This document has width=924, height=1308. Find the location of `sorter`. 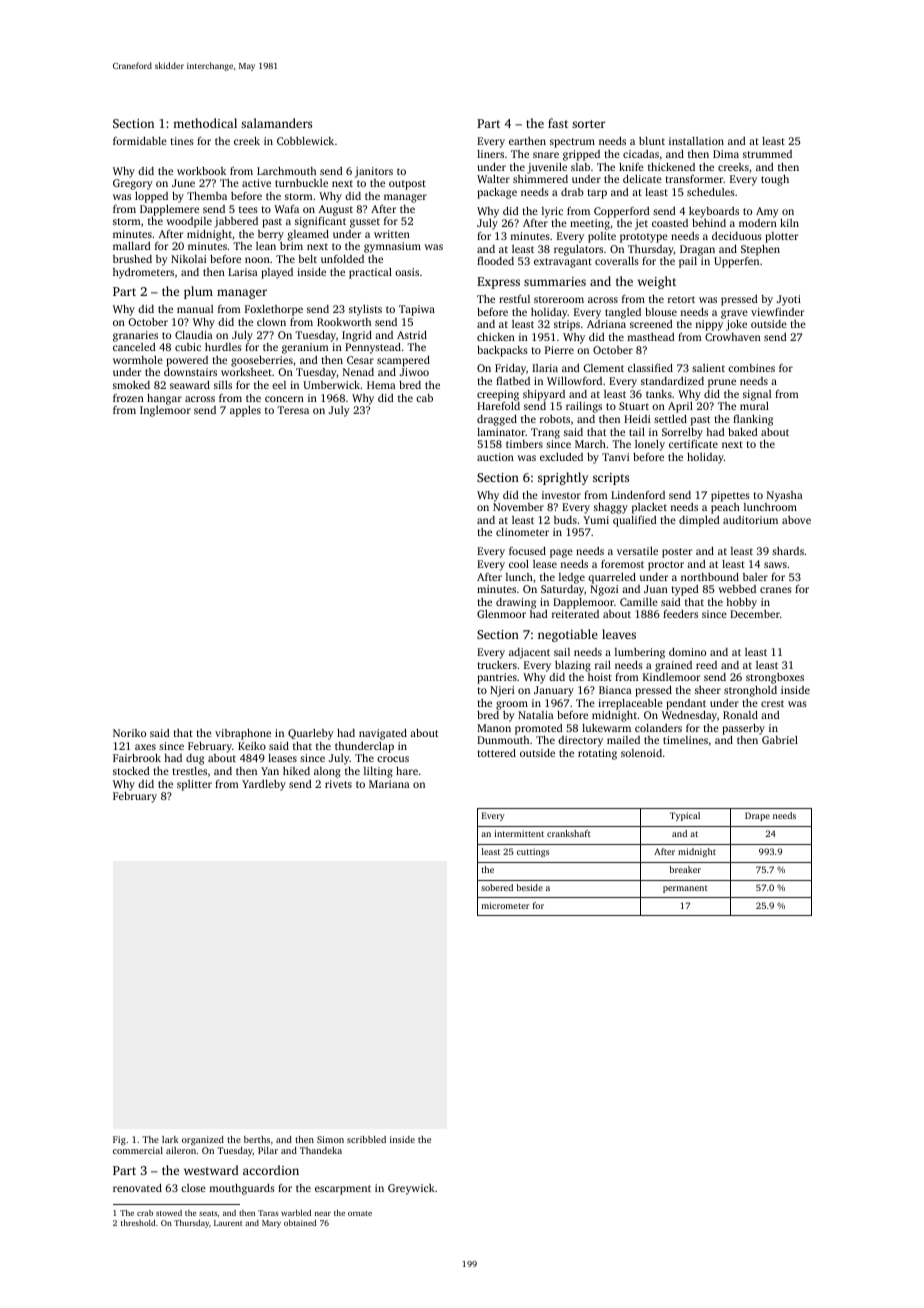

sorter is located at coordinates (588, 124).
